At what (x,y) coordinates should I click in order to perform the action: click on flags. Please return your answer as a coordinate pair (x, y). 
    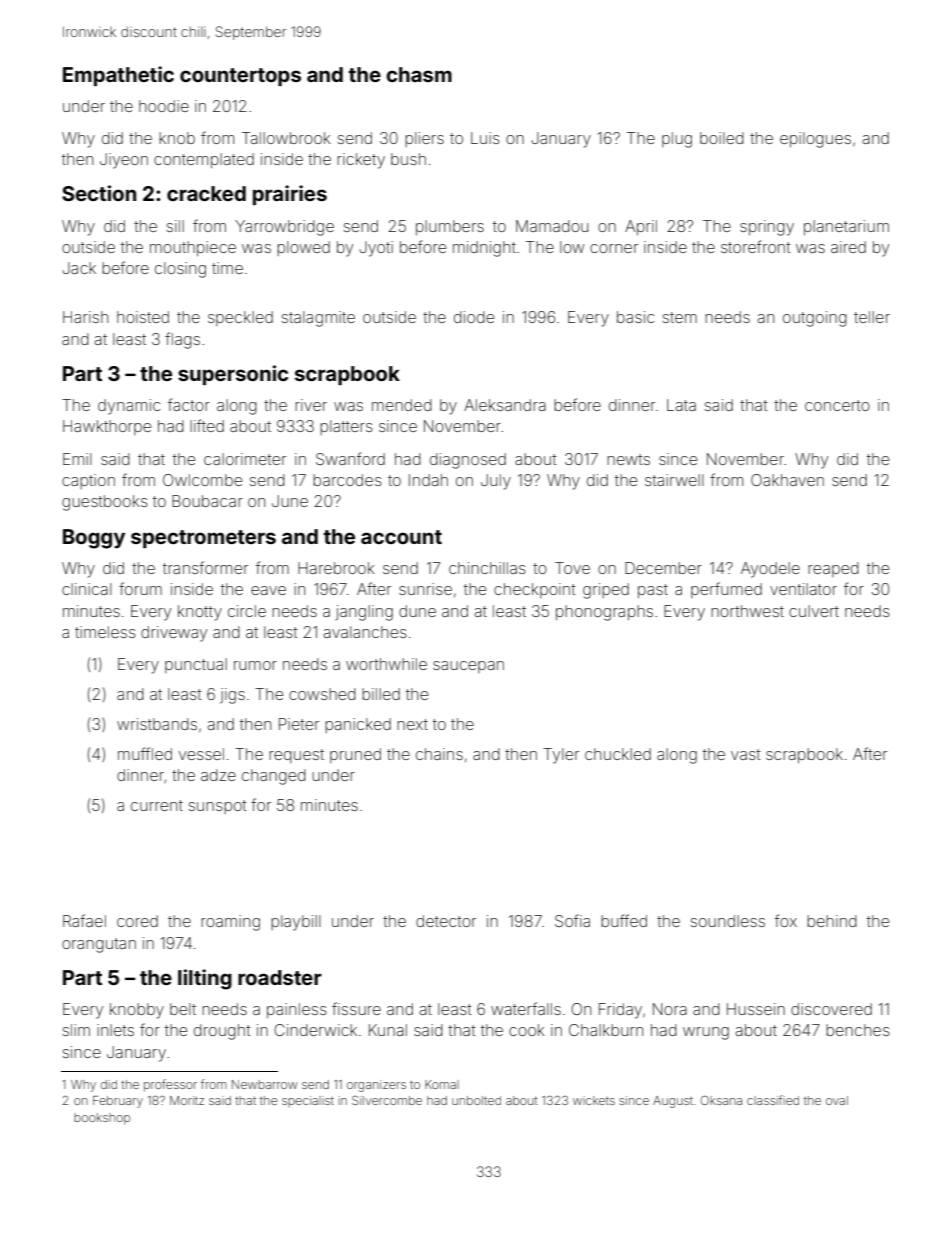
    Looking at the image, I should click on (182, 340).
